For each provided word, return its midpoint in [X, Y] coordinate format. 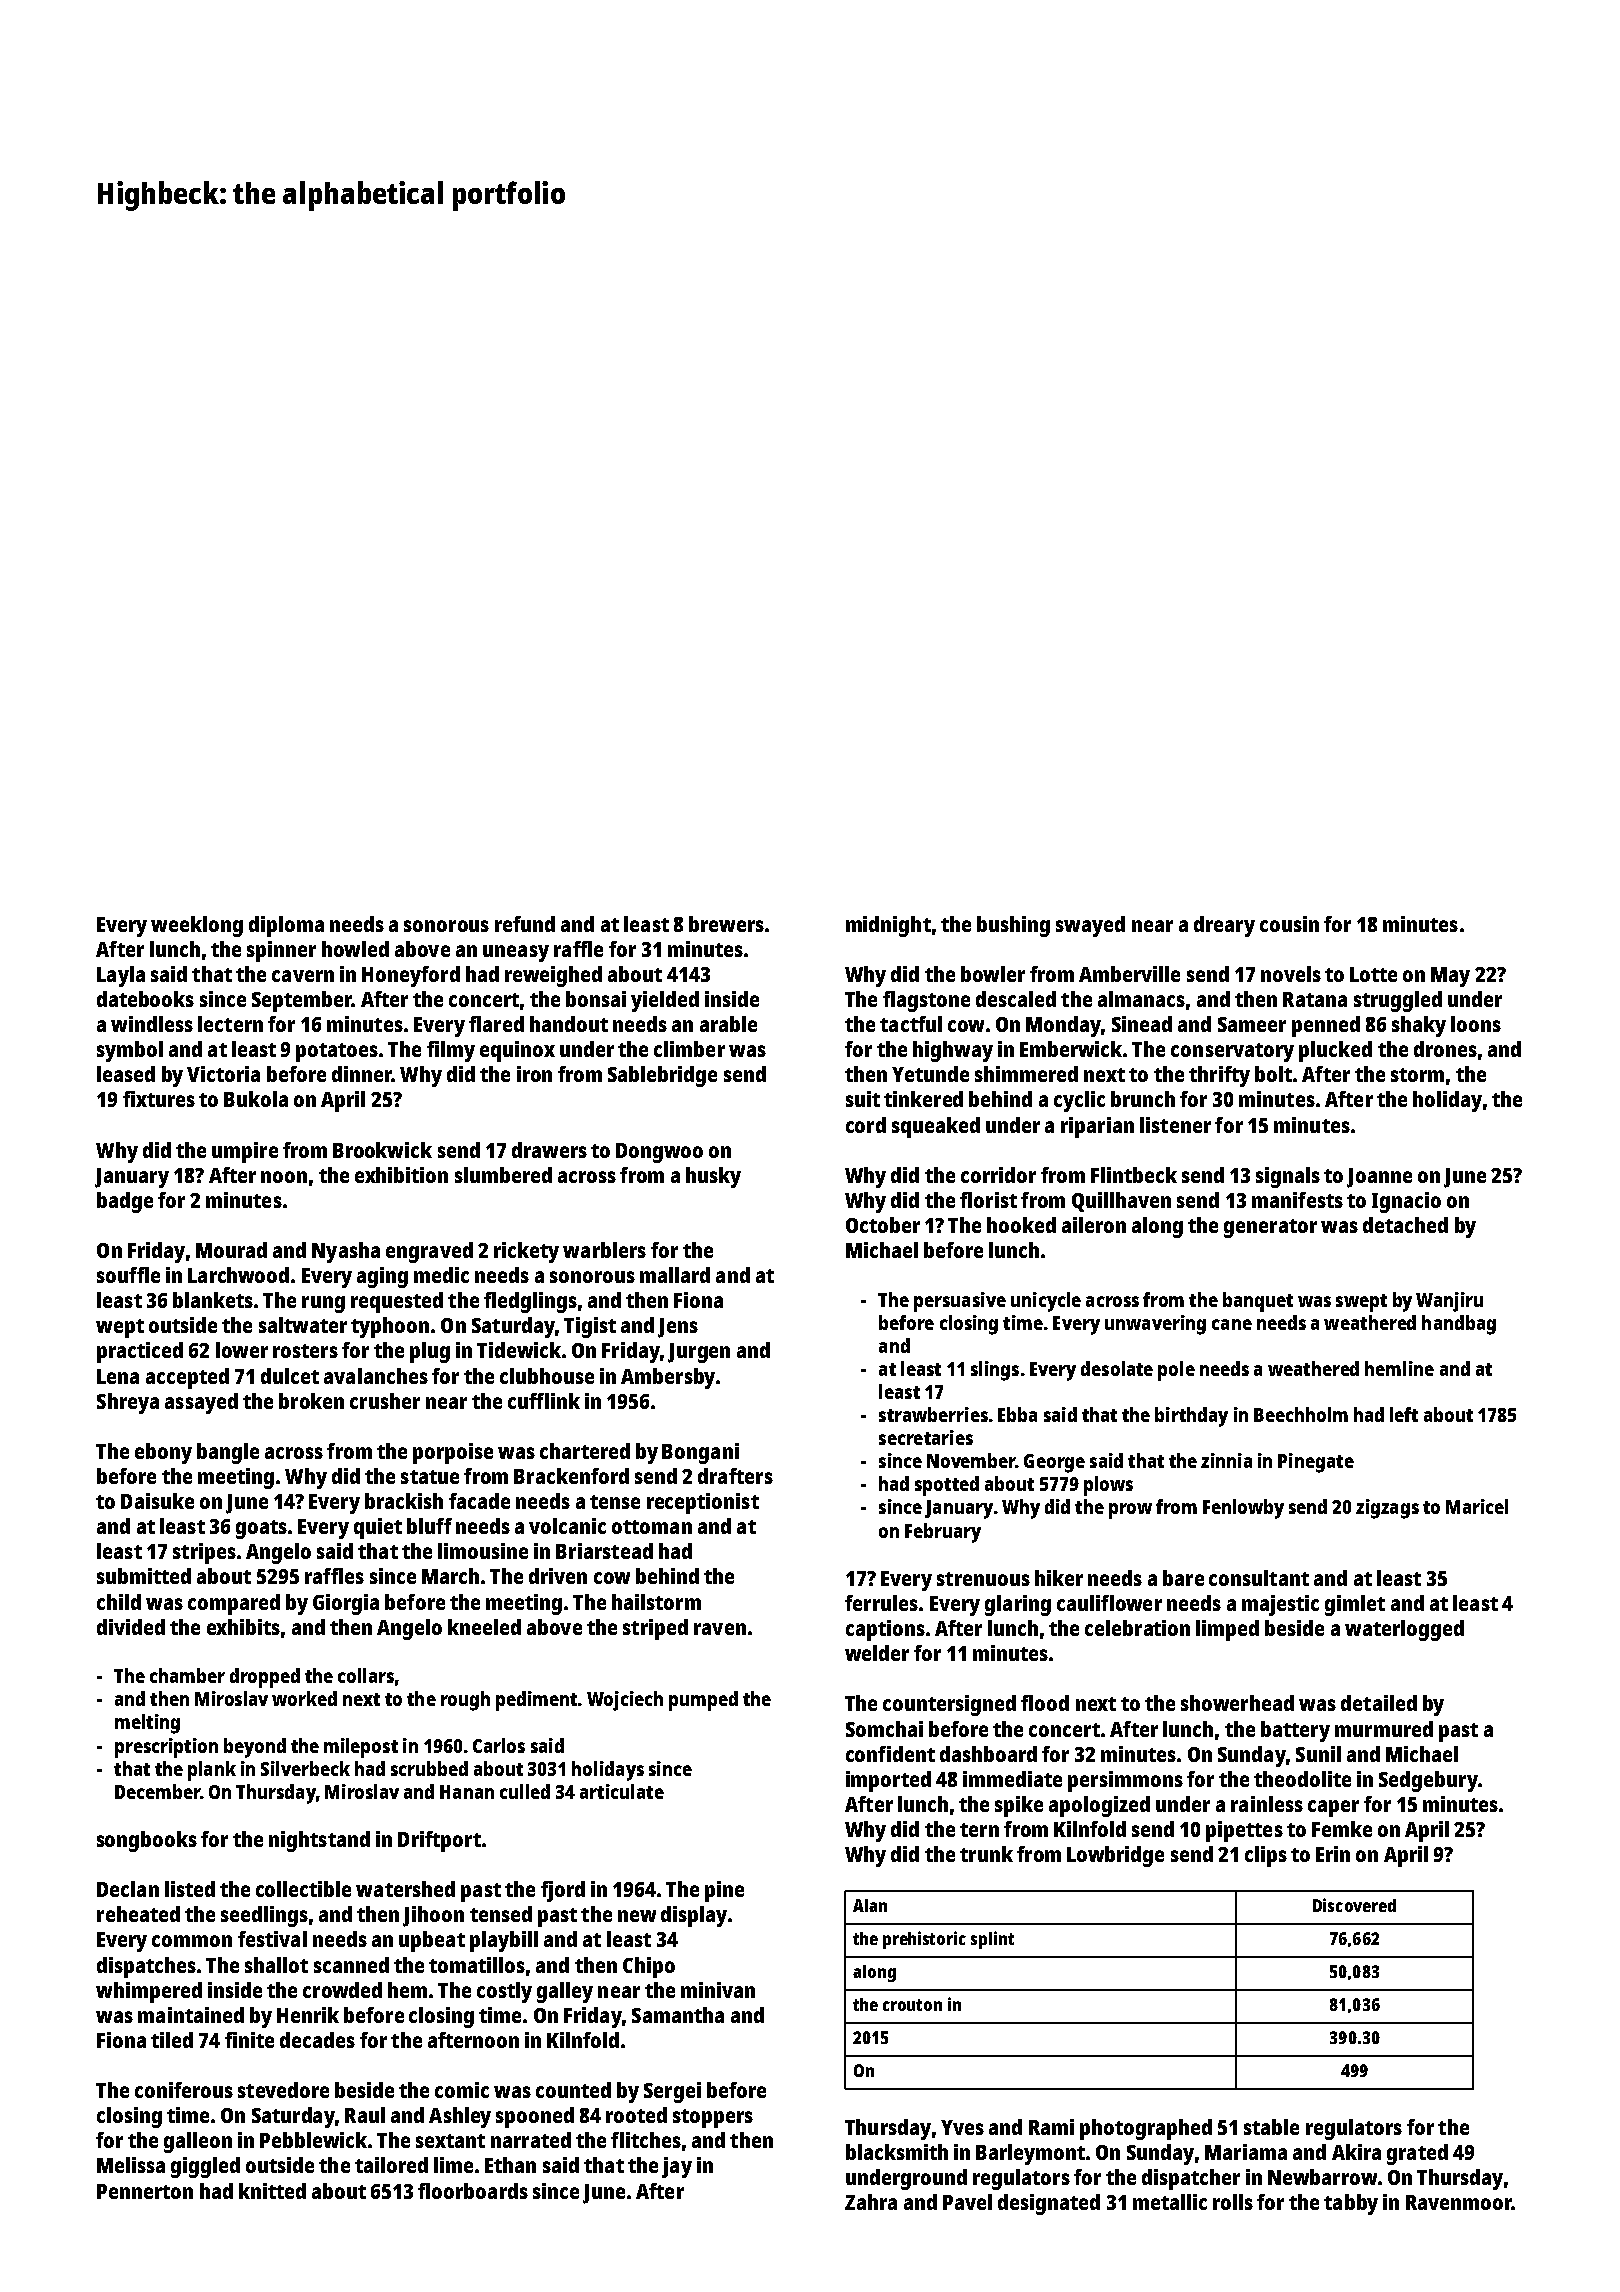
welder [877, 1653]
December [157, 1791]
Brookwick [382, 1150]
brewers [726, 924]
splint [992, 1940]
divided [131, 1627]
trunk [986, 1854]
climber [689, 1049]
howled [355, 949]
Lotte [1373, 974]
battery [1295, 1731]
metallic [1170, 2202]
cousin [1289, 924]
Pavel [967, 2202]
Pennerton [145, 2191]
